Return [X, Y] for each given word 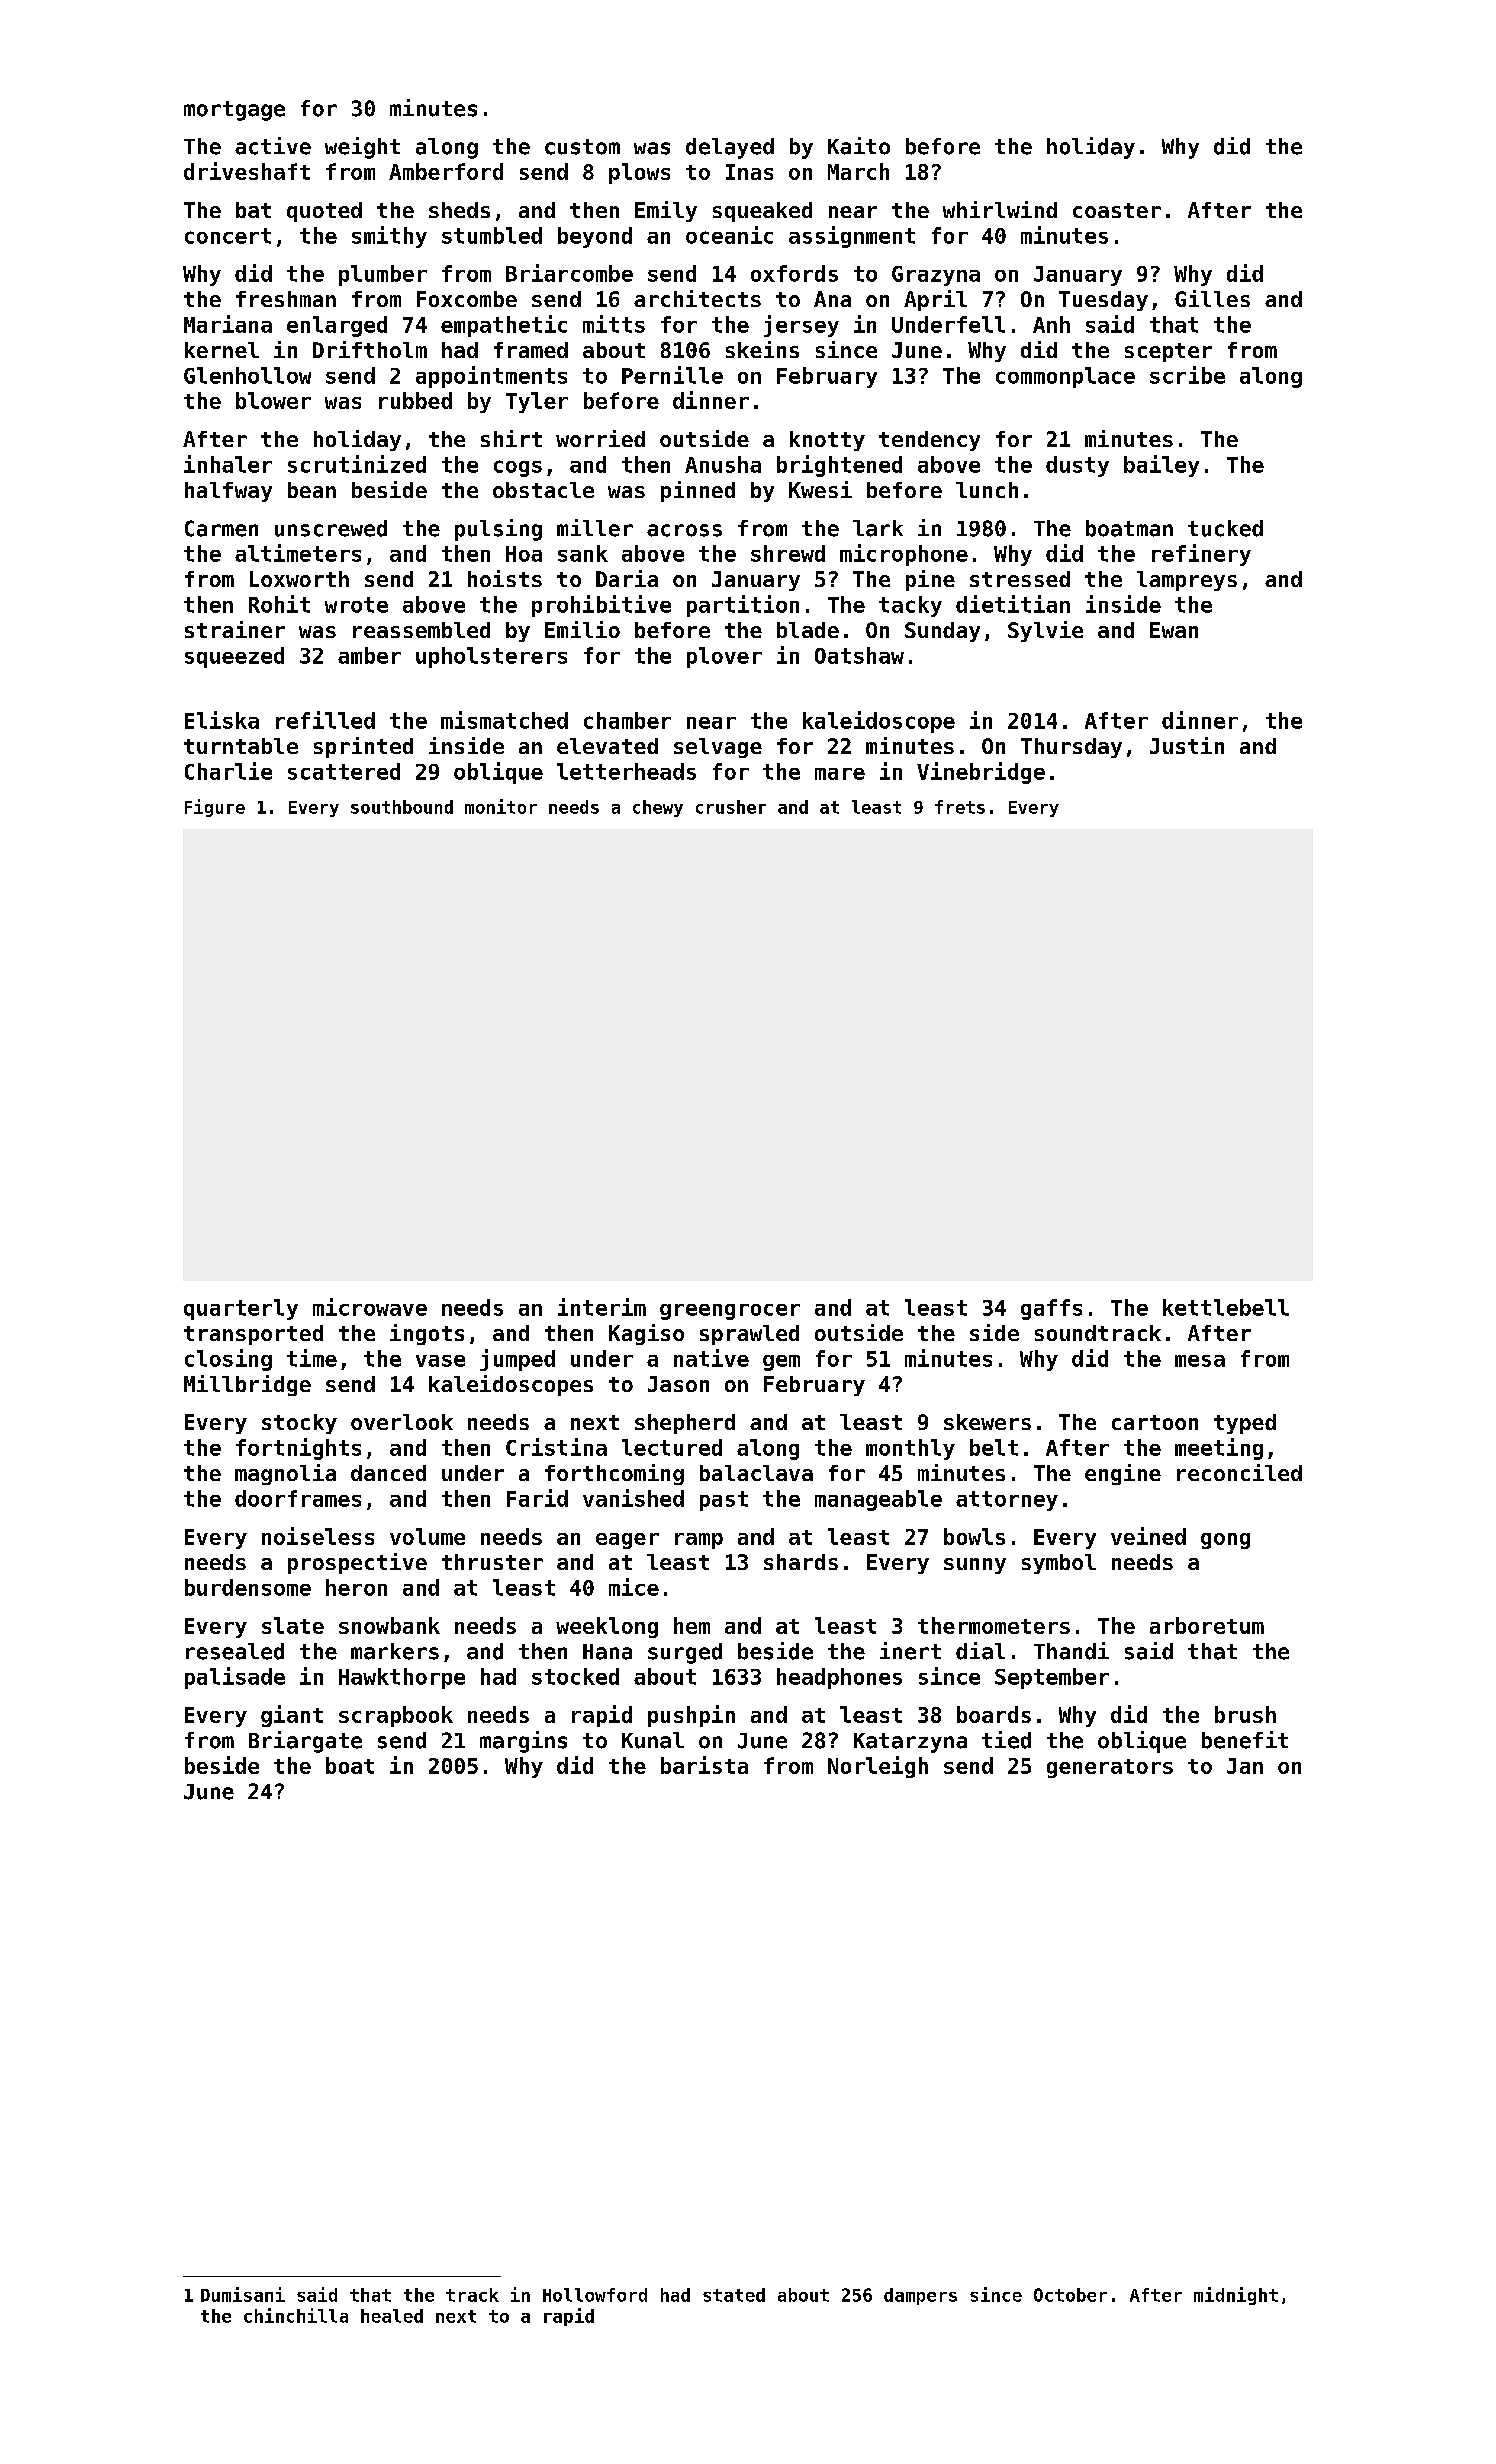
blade [808, 630]
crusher [731, 807]
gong [1225, 1541]
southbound [402, 807]
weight [362, 148]
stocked [575, 1676]
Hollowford [595, 2295]
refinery [1201, 555]
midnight [1236, 2296]
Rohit [279, 604]
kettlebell [1226, 1307]
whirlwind [1000, 209]
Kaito [859, 146]
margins [523, 1742]
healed [392, 2316]
